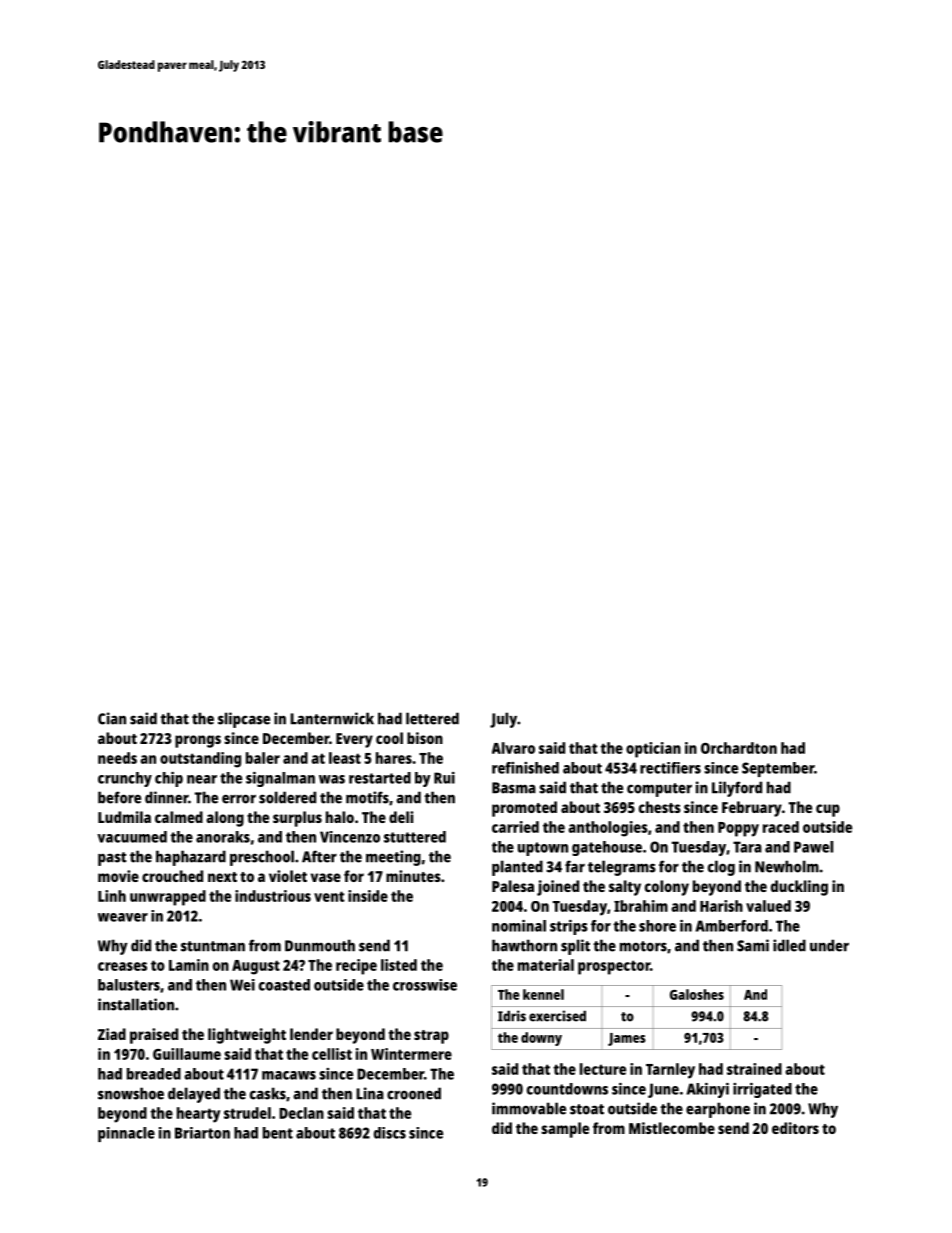  What do you see at coordinates (329, 896) in the document?
I see `vent` at bounding box center [329, 896].
